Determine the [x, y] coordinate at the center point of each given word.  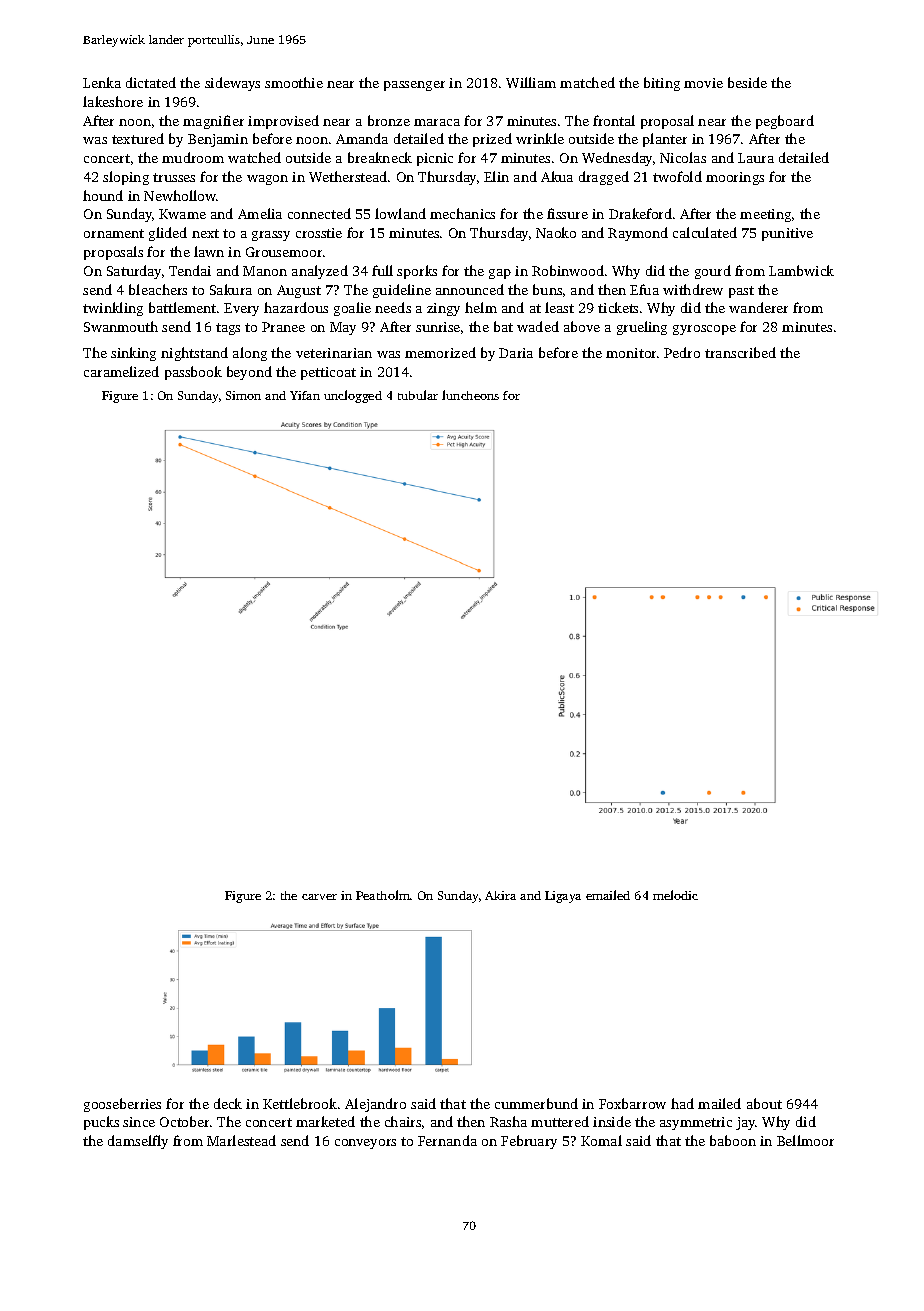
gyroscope [704, 330]
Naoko [556, 232]
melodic [675, 895]
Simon [243, 395]
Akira [500, 895]
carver [319, 897]
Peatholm [383, 895]
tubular [418, 395]
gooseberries [122, 1105]
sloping [126, 178]
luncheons [470, 395]
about [764, 1103]
